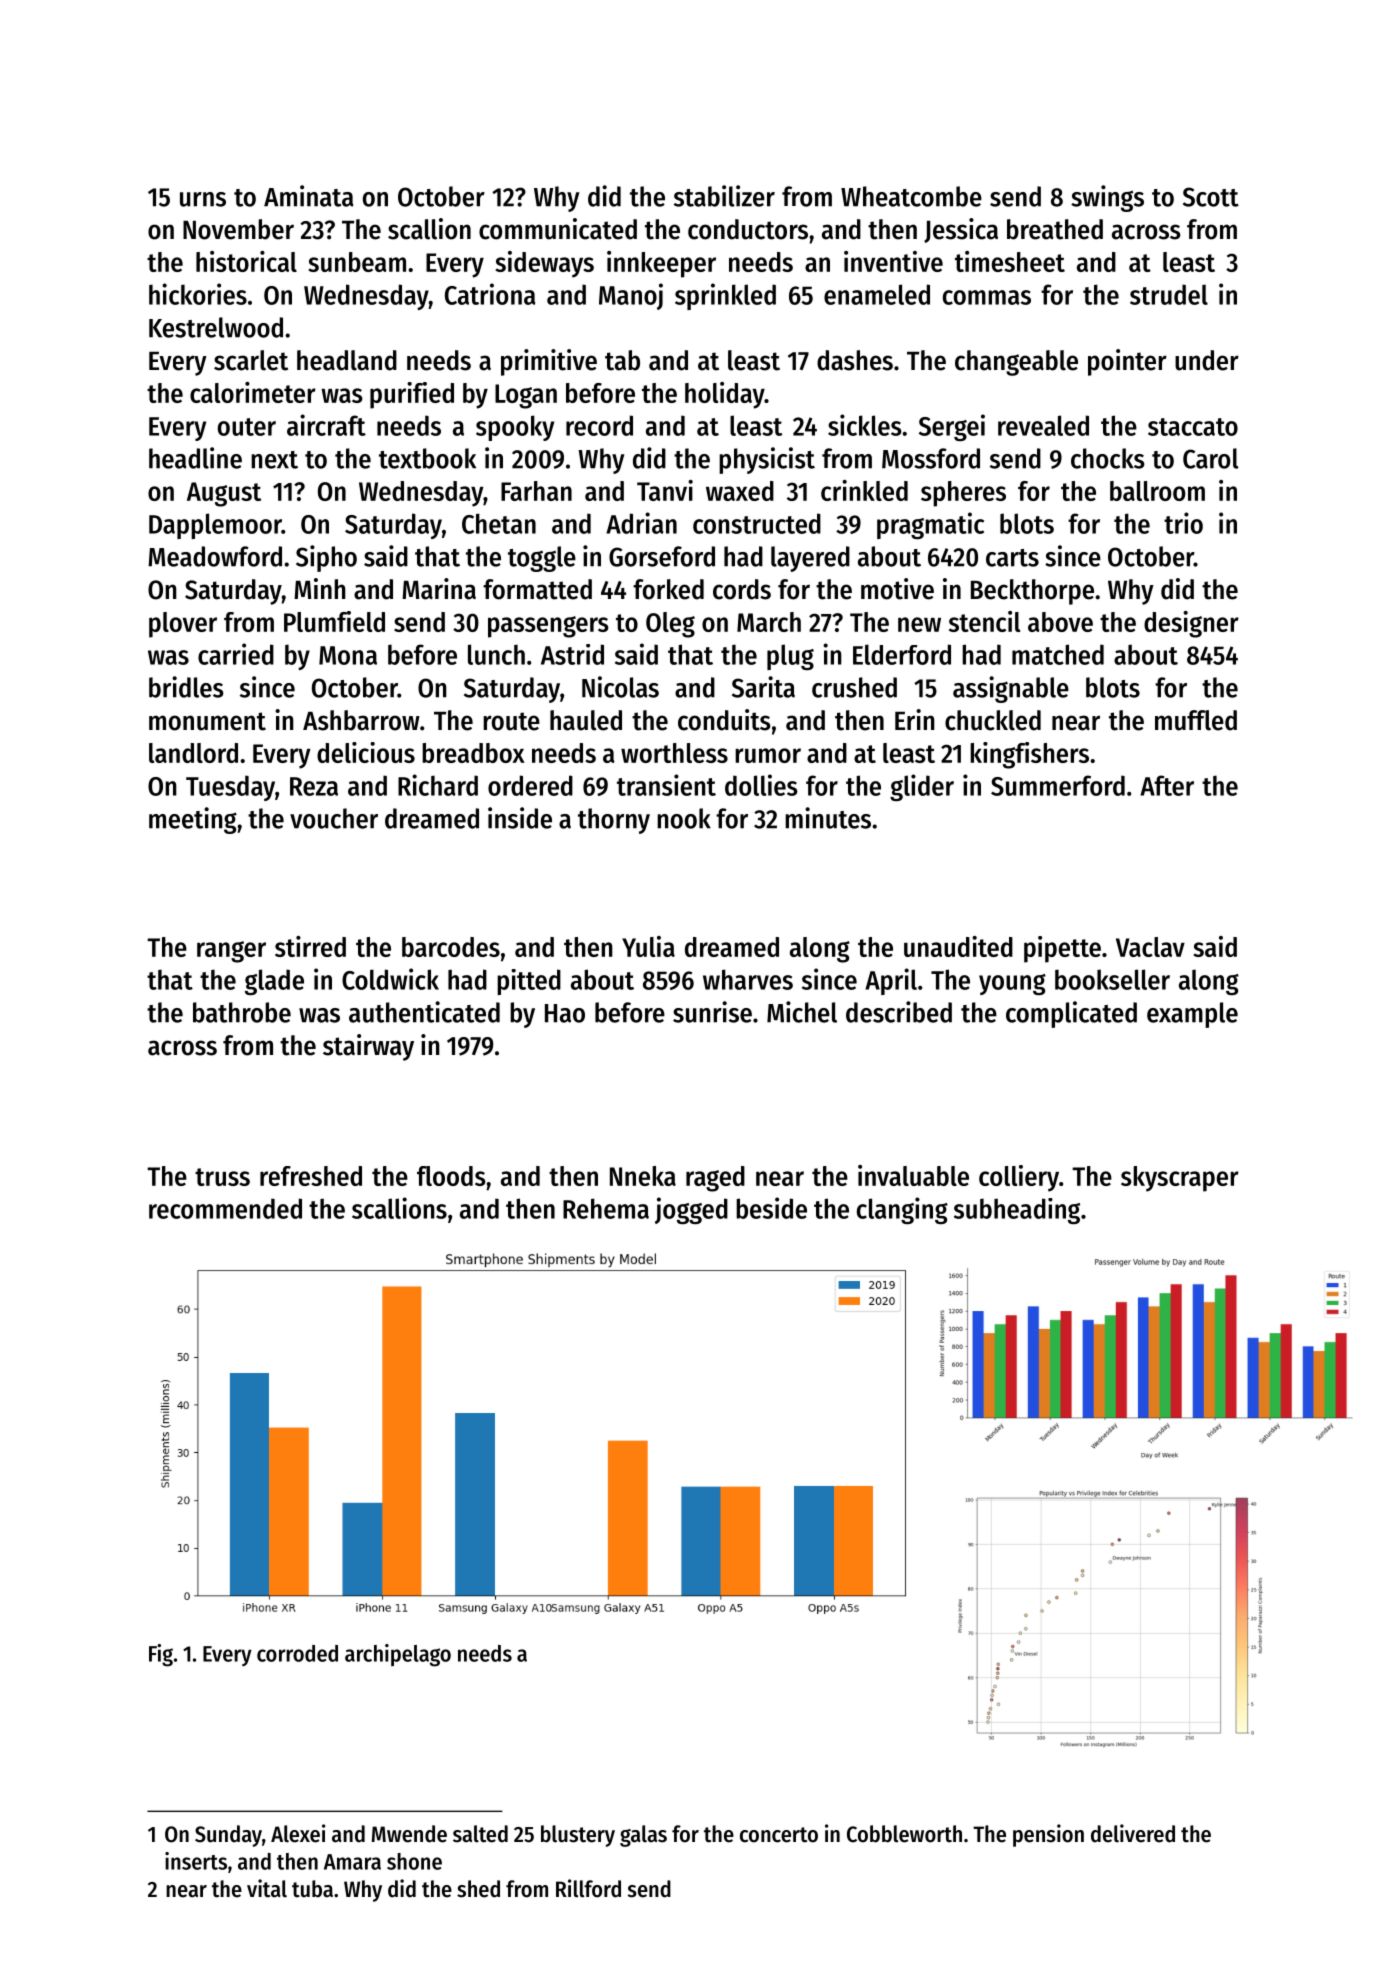 The height and width of the document is (1969, 1386). What do you see at coordinates (310, 946) in the document?
I see `stirred` at bounding box center [310, 946].
